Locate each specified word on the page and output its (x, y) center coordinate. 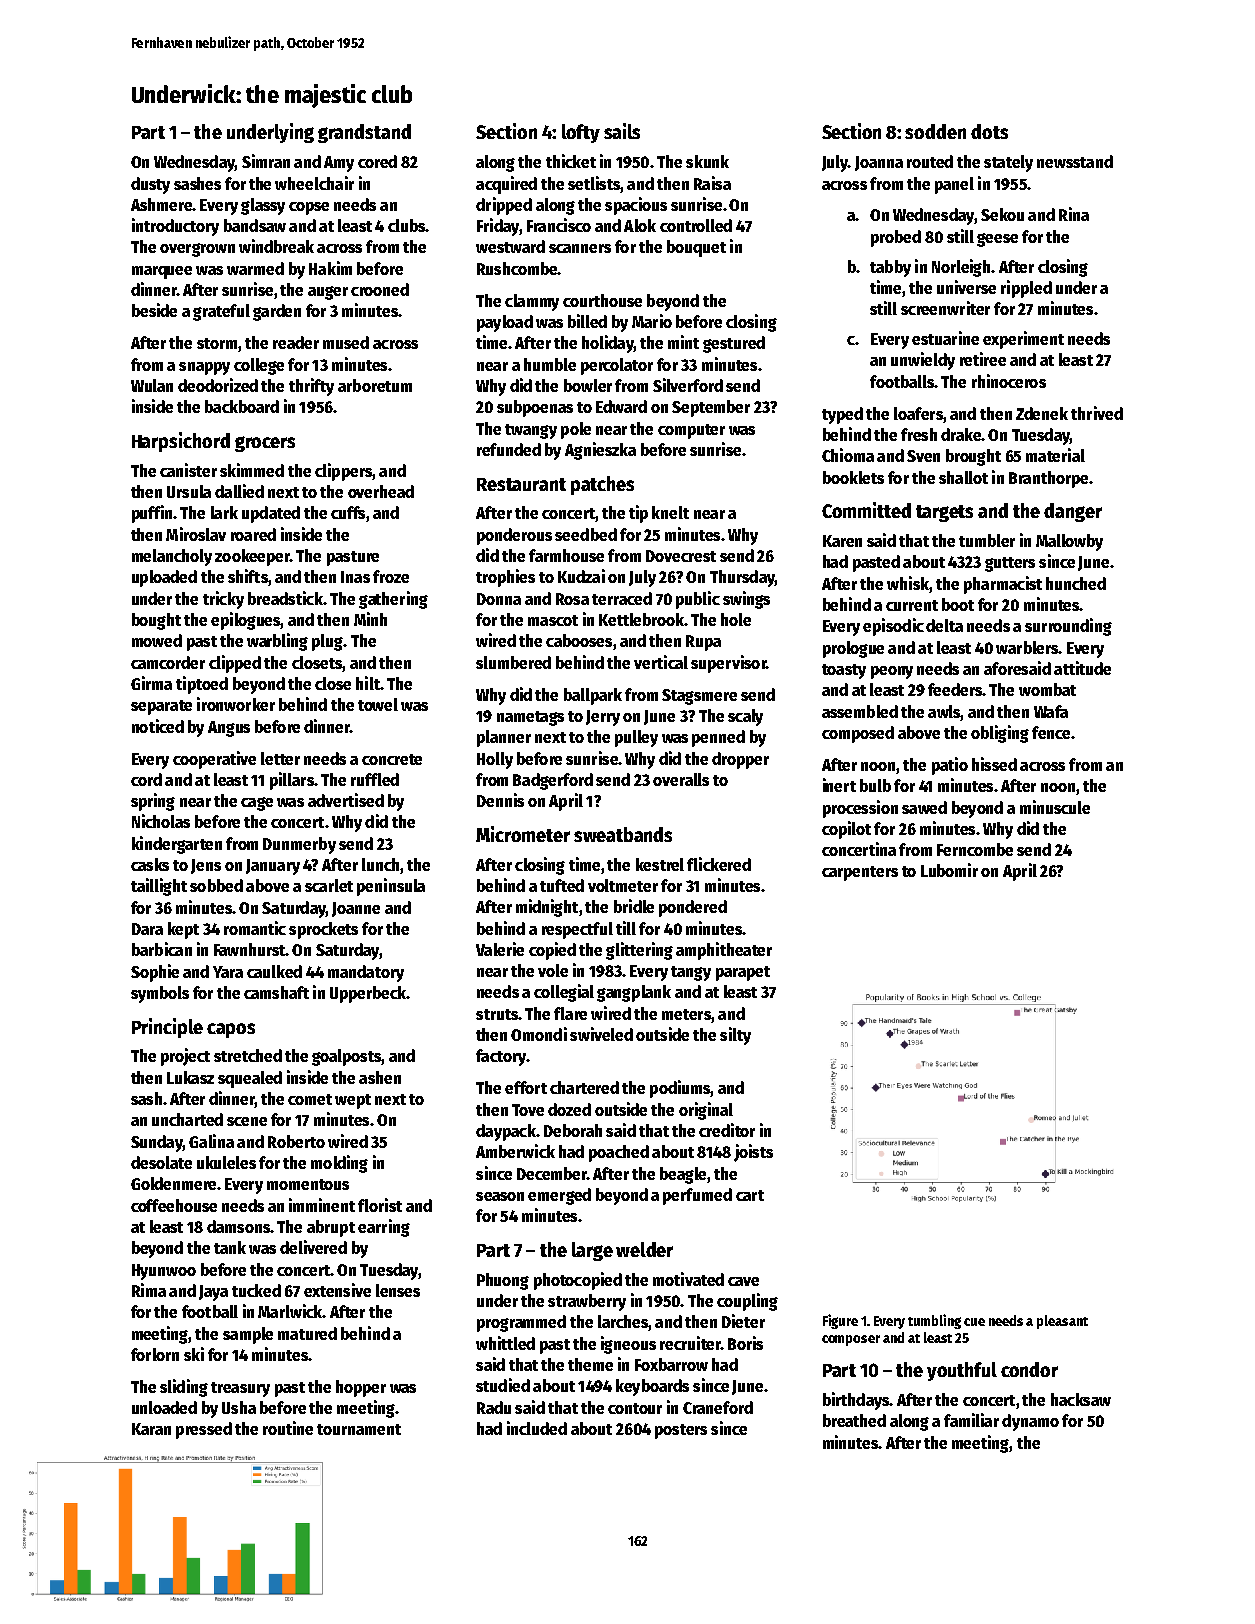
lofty (581, 133)
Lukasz (190, 1077)
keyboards (652, 1387)
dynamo (1030, 1422)
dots (989, 131)
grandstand (364, 133)
